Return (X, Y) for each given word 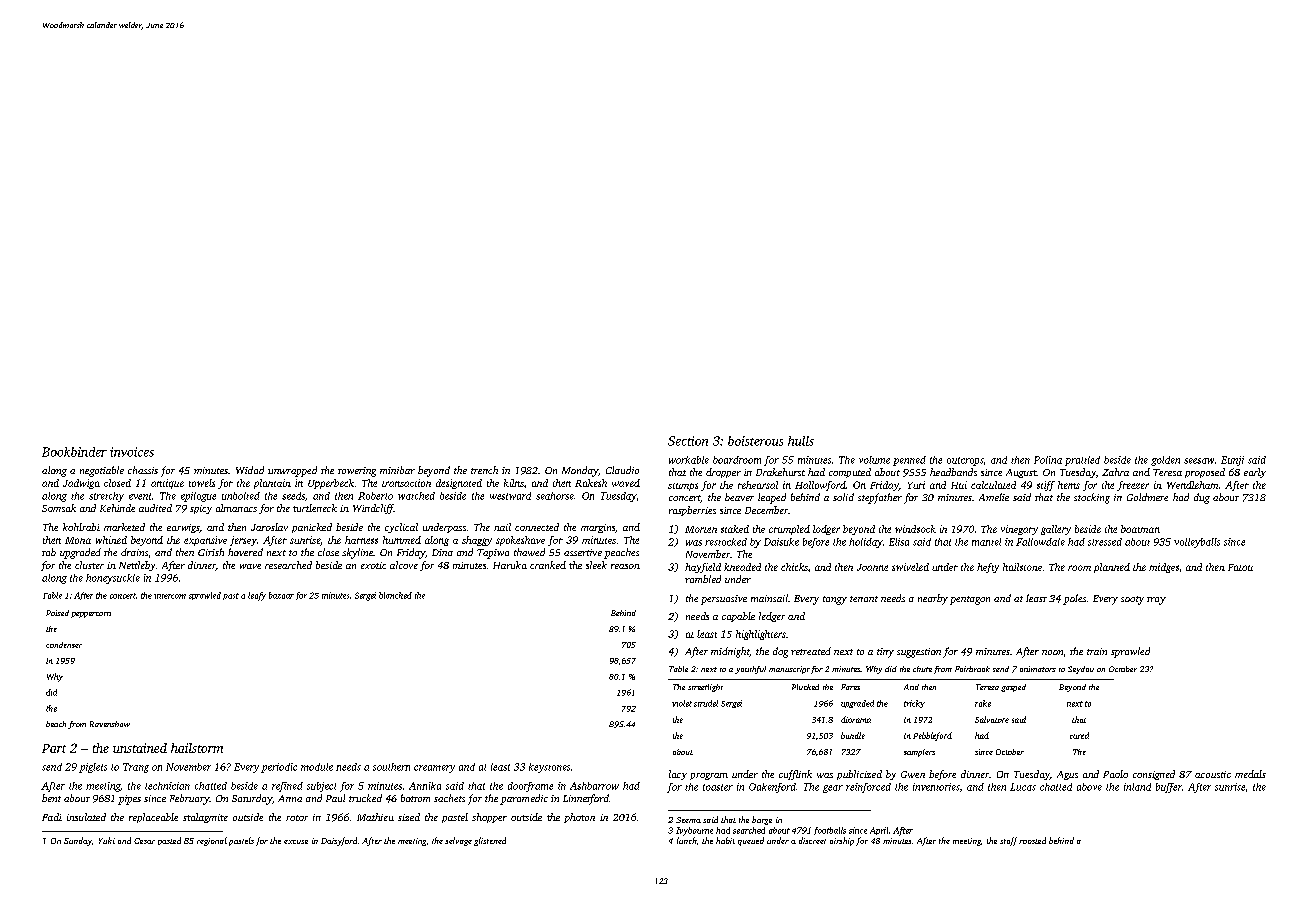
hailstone (1022, 567)
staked (735, 529)
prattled (1082, 461)
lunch (687, 840)
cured (1079, 735)
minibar (397, 470)
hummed (402, 540)
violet (682, 703)
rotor (297, 818)
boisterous (755, 441)
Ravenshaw (110, 724)
